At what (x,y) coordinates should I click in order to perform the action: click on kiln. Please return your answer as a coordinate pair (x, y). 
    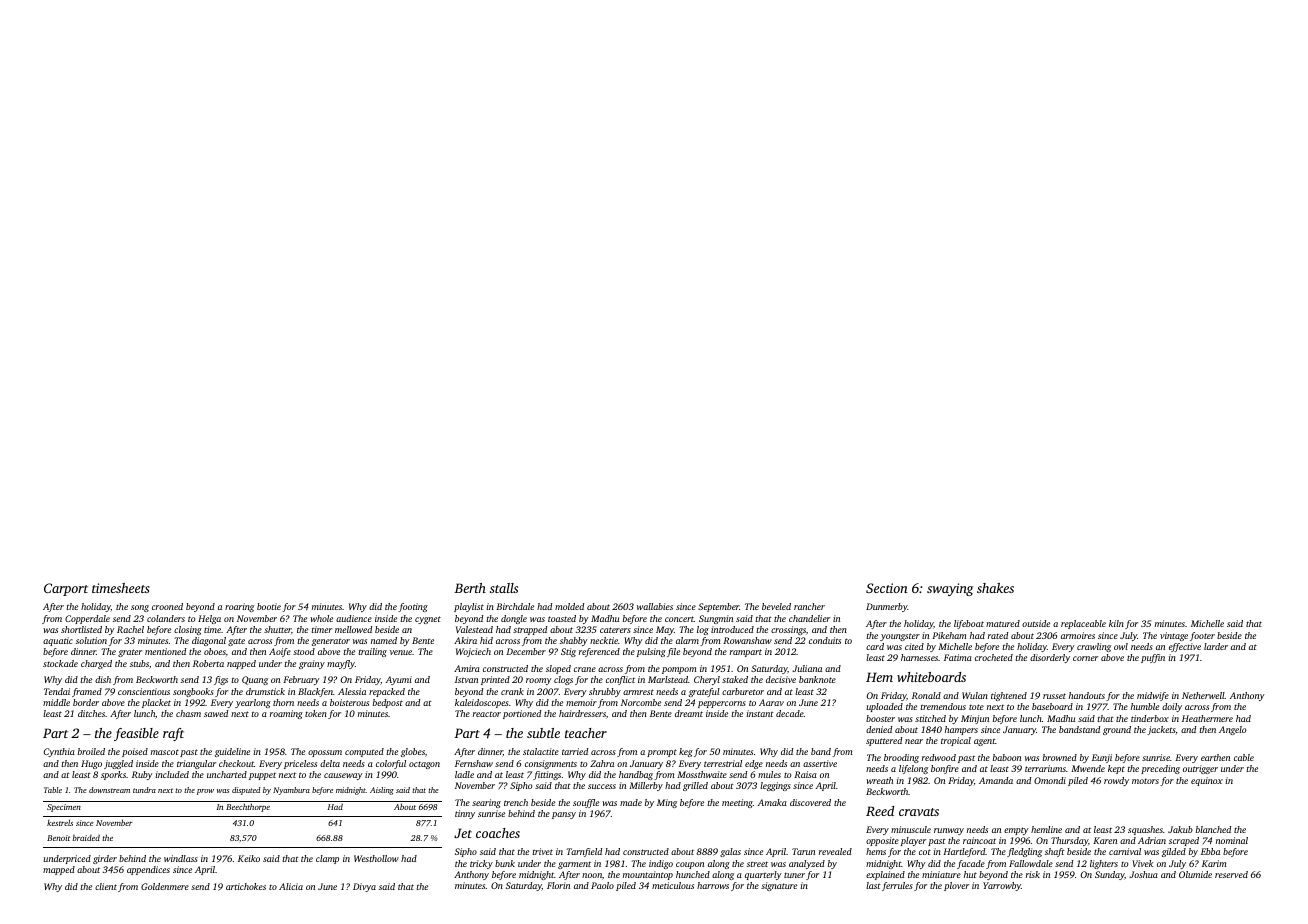
    Looking at the image, I should click on (1116, 623).
